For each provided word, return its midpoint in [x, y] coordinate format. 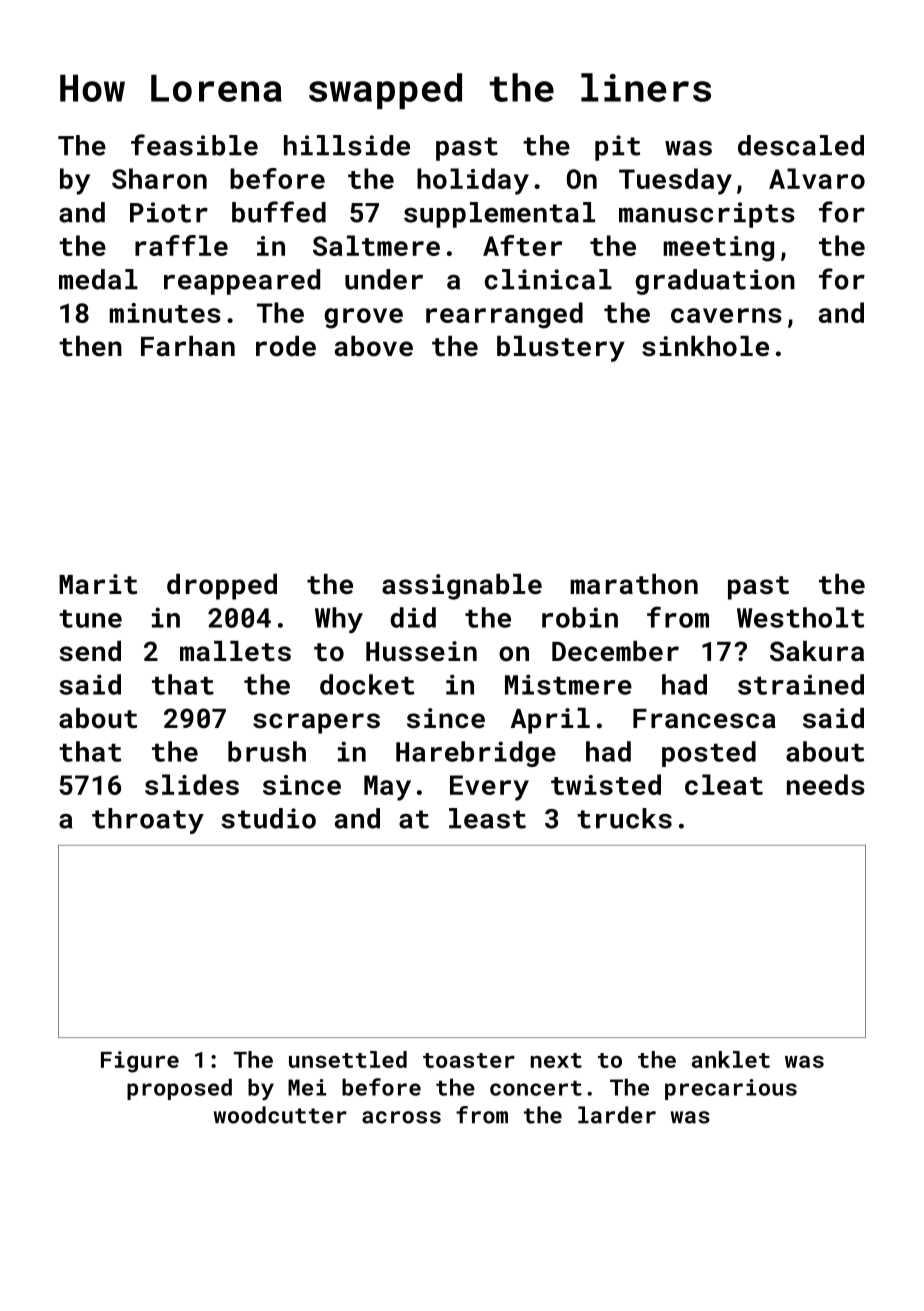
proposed [179, 1089]
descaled [801, 145]
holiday [473, 181]
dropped [222, 587]
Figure [140, 1062]
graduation [715, 282]
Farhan [188, 346]
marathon [634, 584]
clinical [548, 279]
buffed [279, 212]
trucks [624, 818]
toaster [469, 1060]
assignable [462, 587]
